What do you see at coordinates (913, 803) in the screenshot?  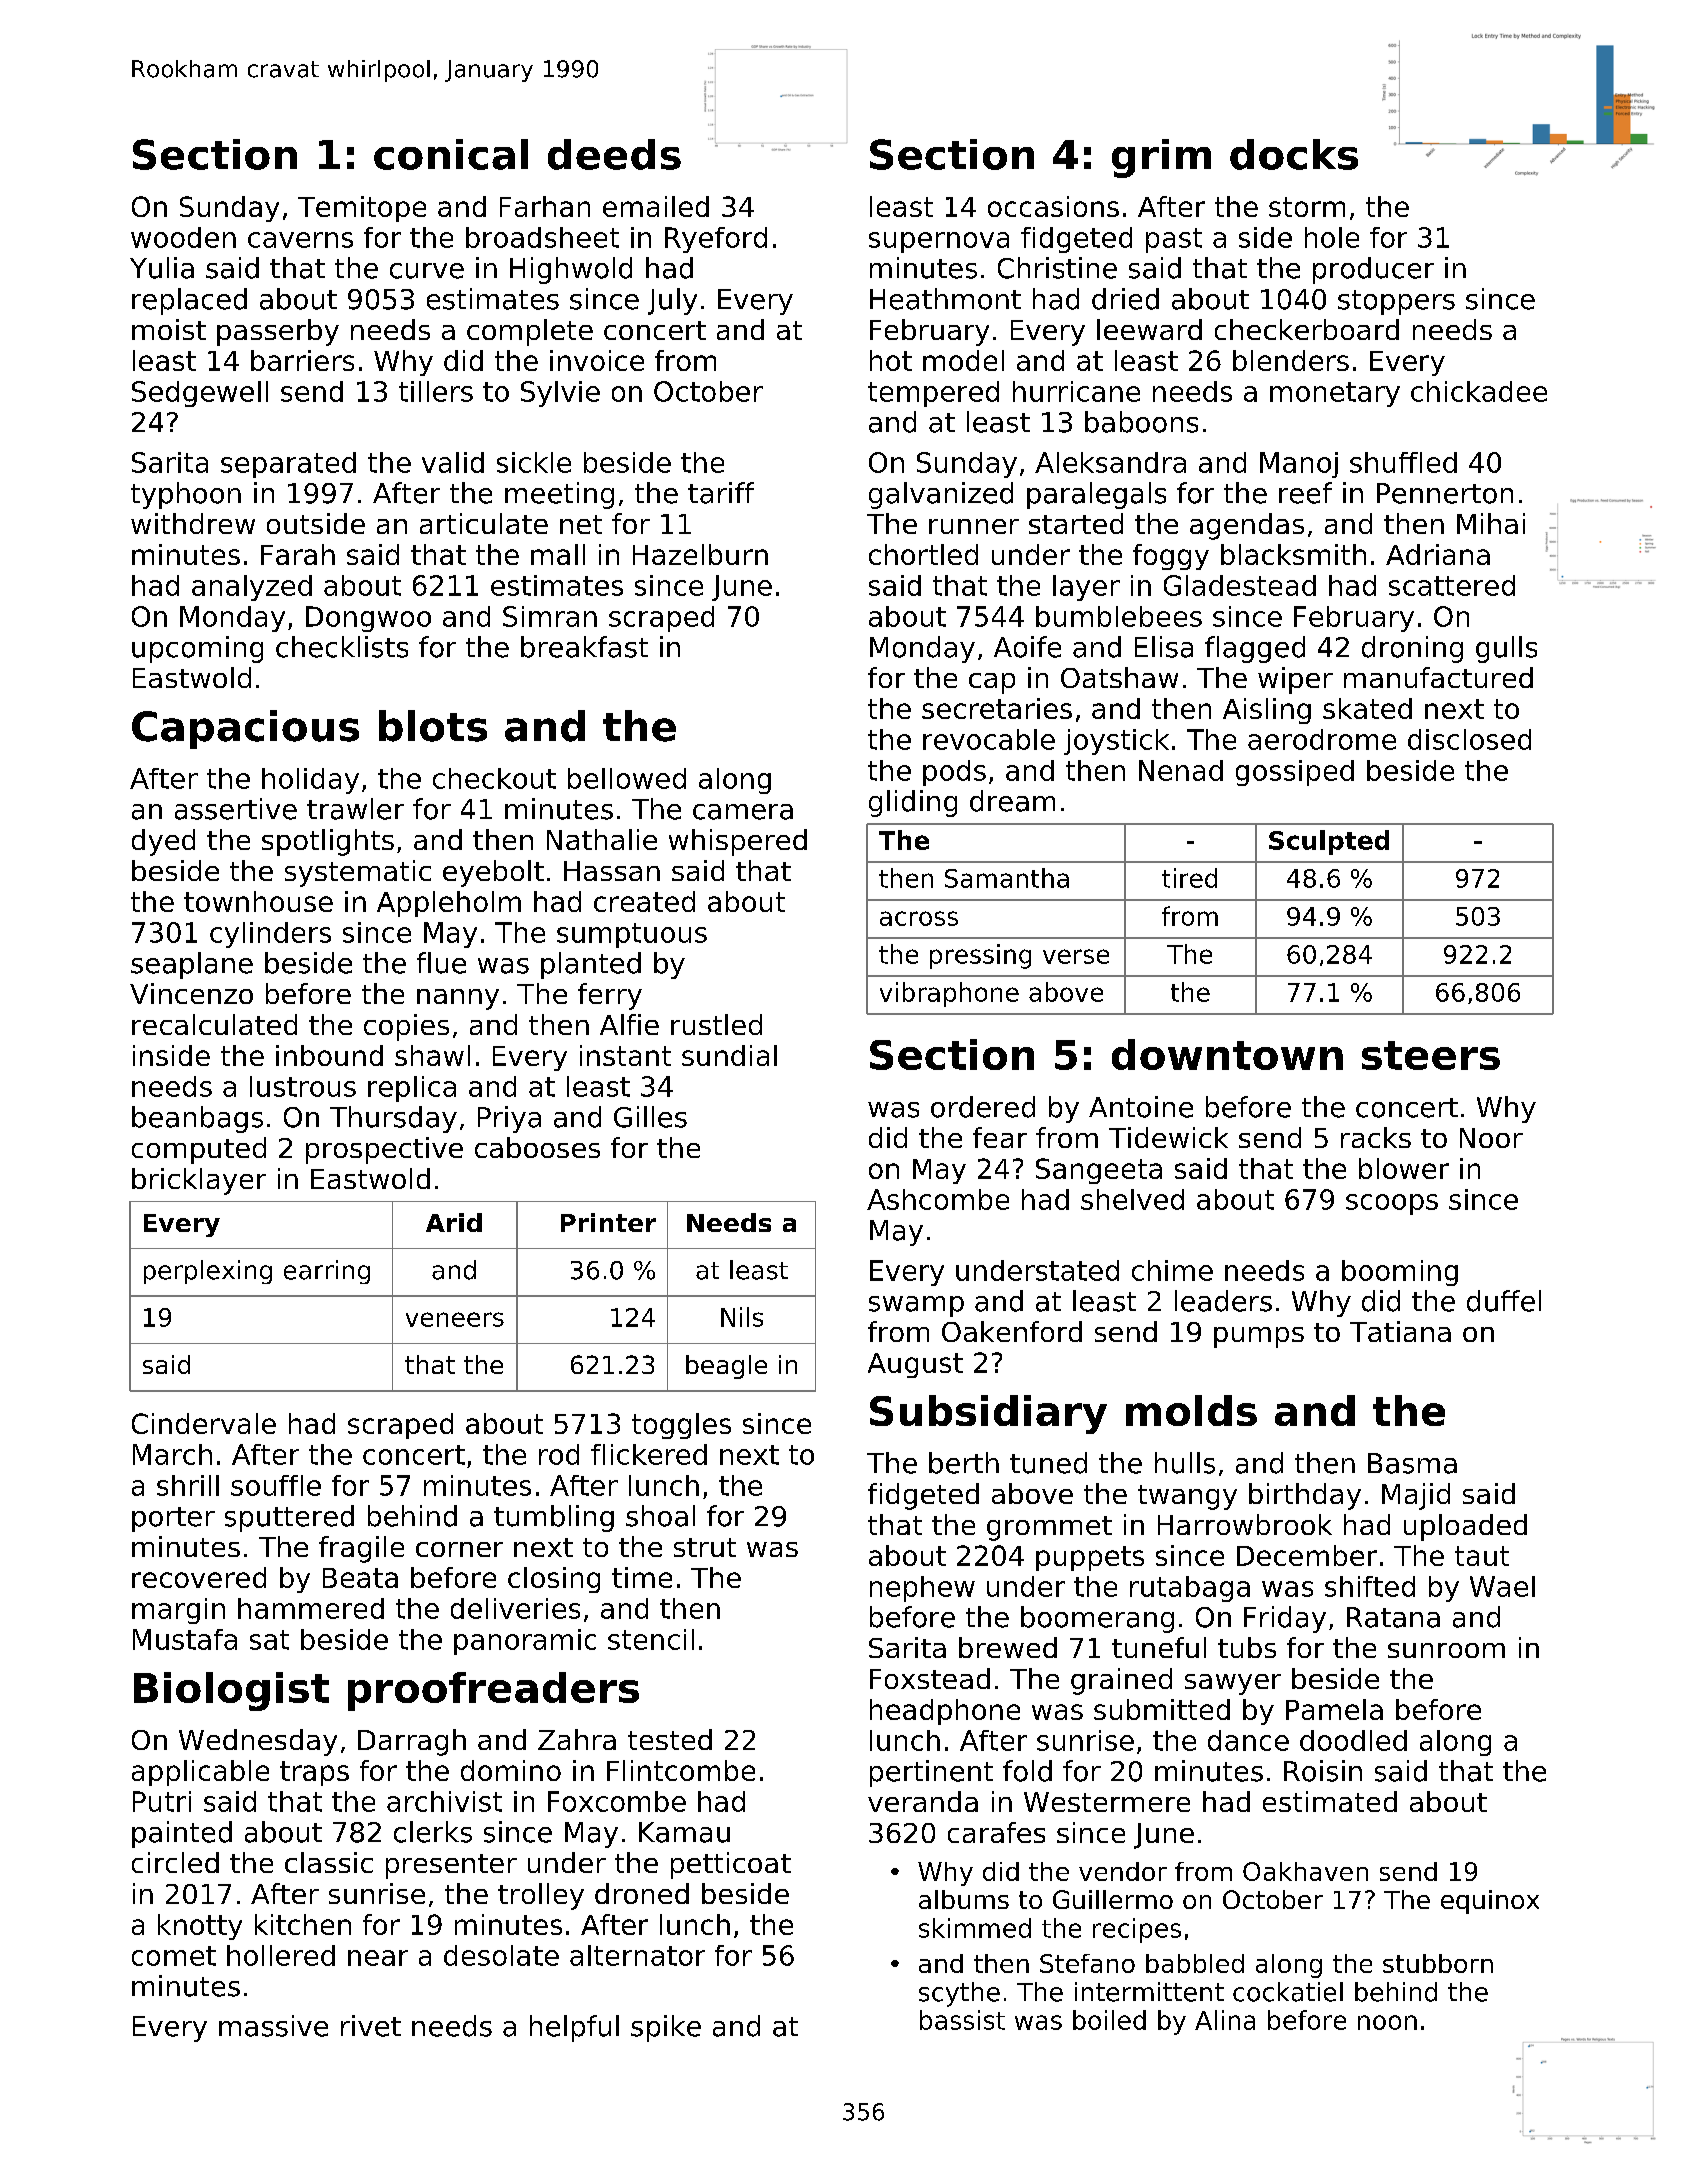 I see `gliding` at bounding box center [913, 803].
